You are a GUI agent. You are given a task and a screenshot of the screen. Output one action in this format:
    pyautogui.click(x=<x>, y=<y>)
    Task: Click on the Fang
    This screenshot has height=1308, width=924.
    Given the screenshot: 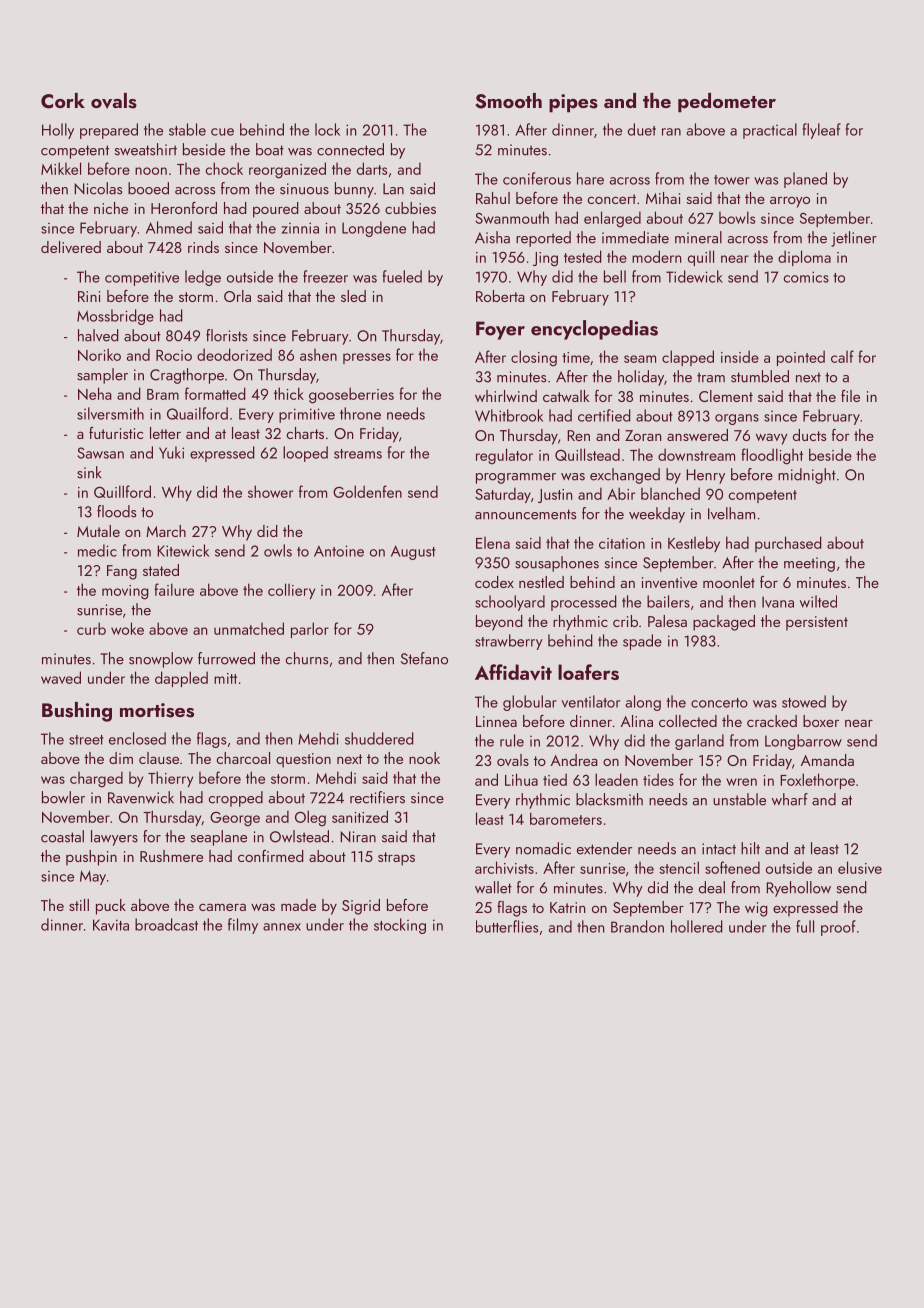 What is the action you would take?
    pyautogui.click(x=122, y=572)
